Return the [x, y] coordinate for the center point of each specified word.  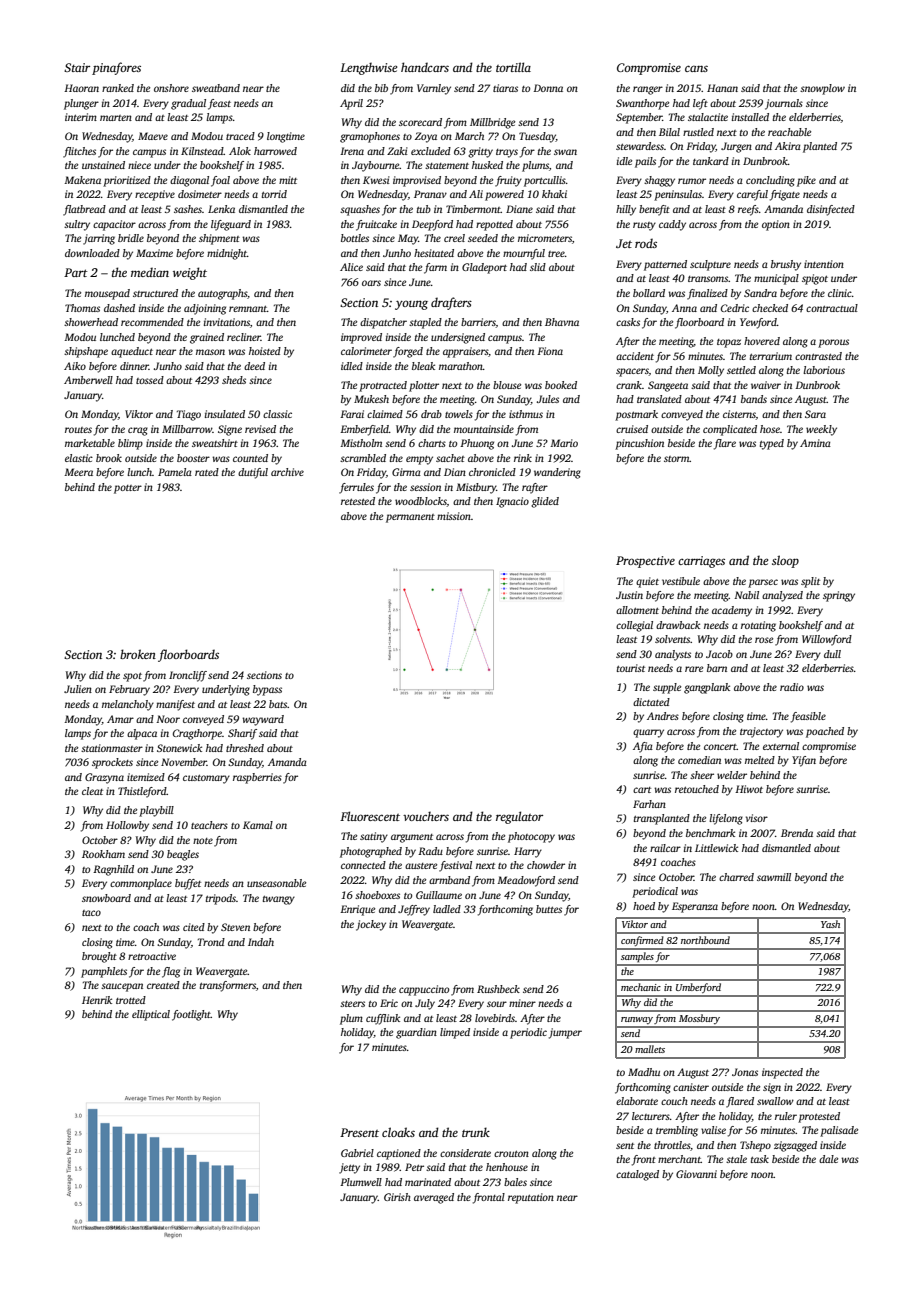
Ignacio [512, 502]
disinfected [831, 210]
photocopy [531, 837]
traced [240, 136]
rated [207, 472]
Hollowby [127, 826]
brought [99, 957]
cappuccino [424, 990]
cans [696, 68]
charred [736, 877]
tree [556, 254]
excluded [431, 151]
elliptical [151, 1015]
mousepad [107, 294]
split [810, 582]
